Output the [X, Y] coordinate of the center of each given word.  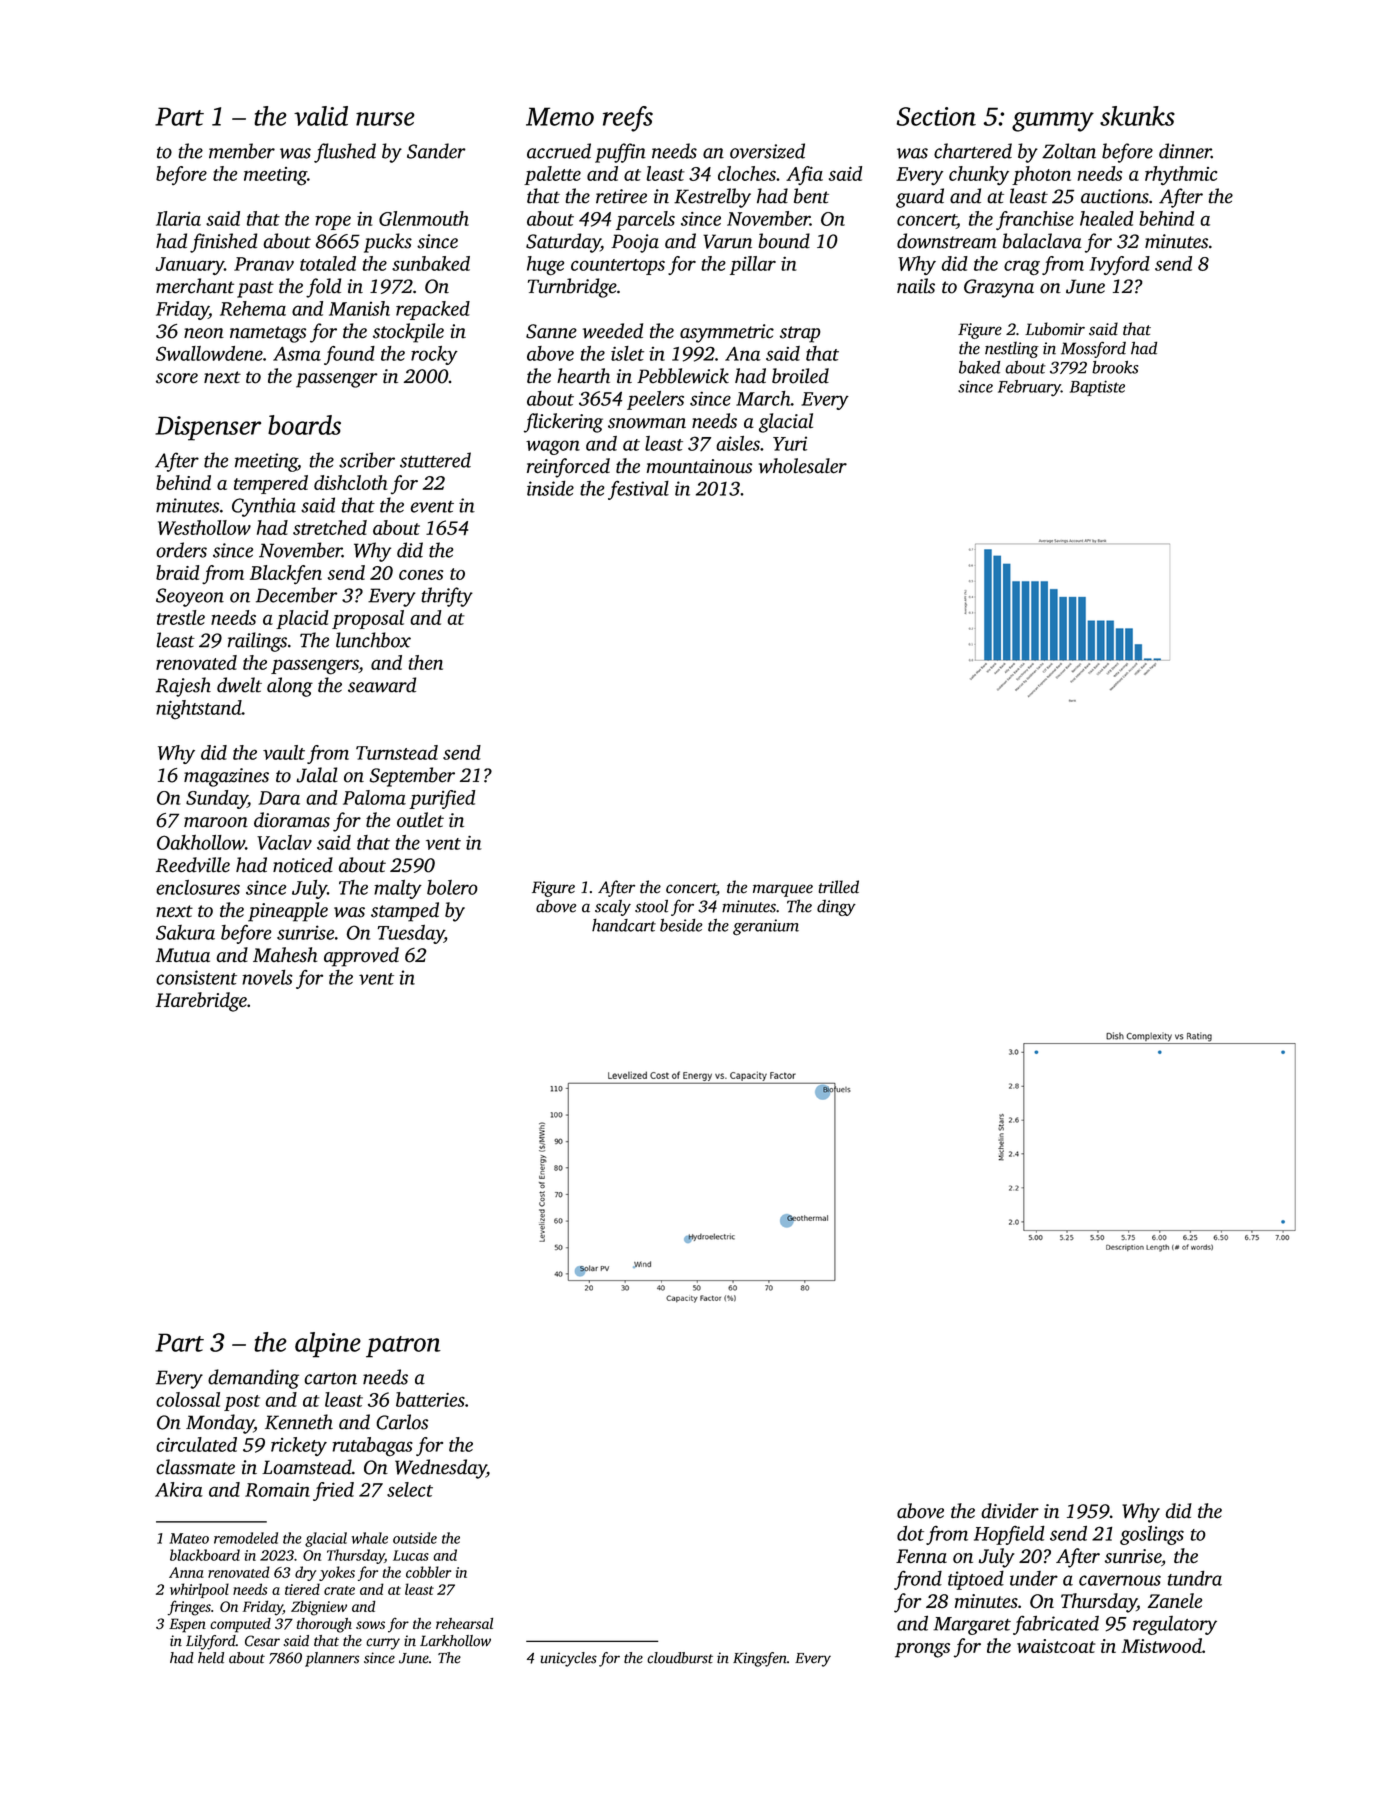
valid [321, 116]
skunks [1137, 116]
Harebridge [201, 1002]
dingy [836, 908]
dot [910, 1533]
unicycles [568, 1659]
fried [333, 1491]
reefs [628, 119]
